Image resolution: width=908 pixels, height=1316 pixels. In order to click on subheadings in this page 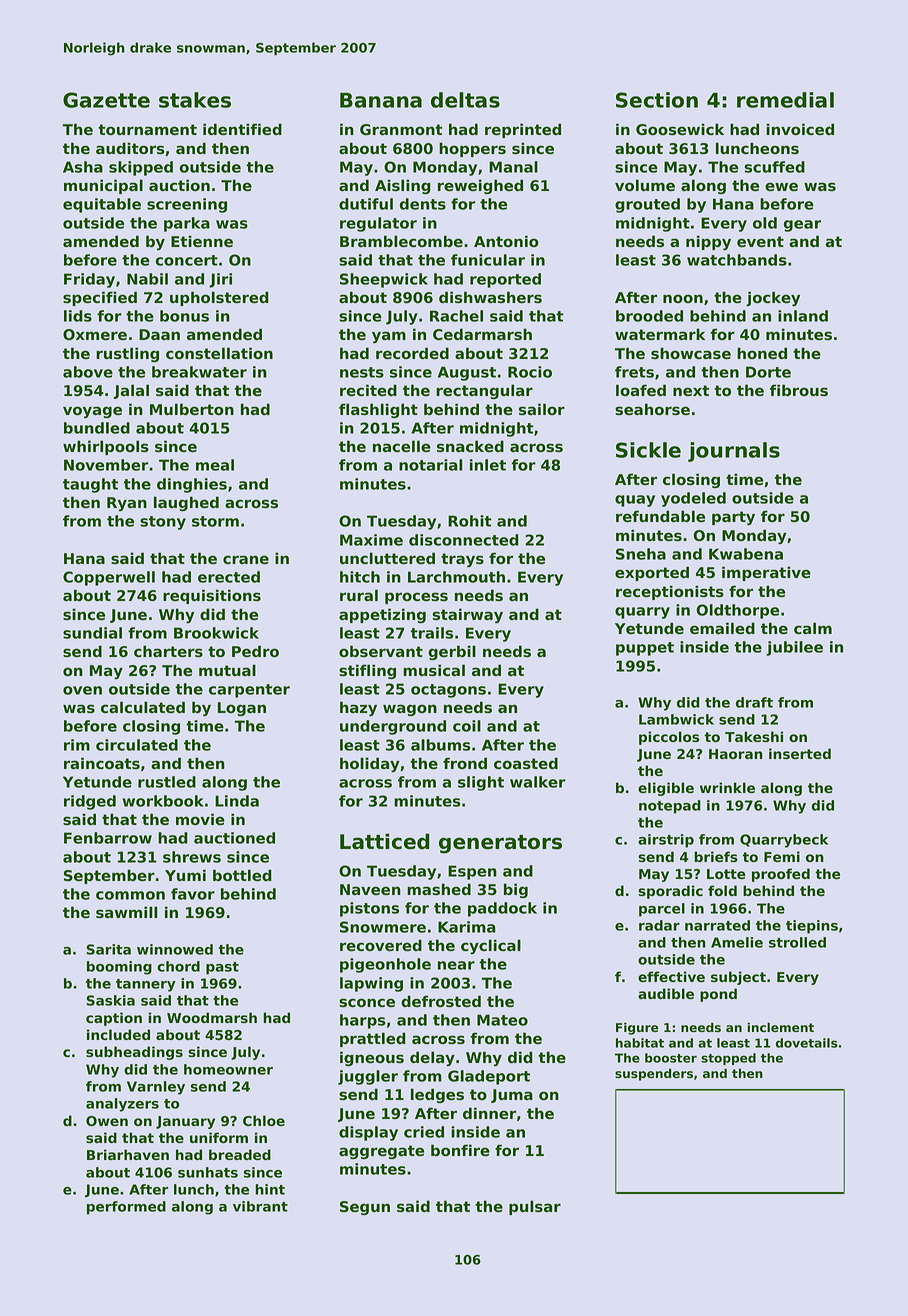, I will do `click(134, 1053)`.
